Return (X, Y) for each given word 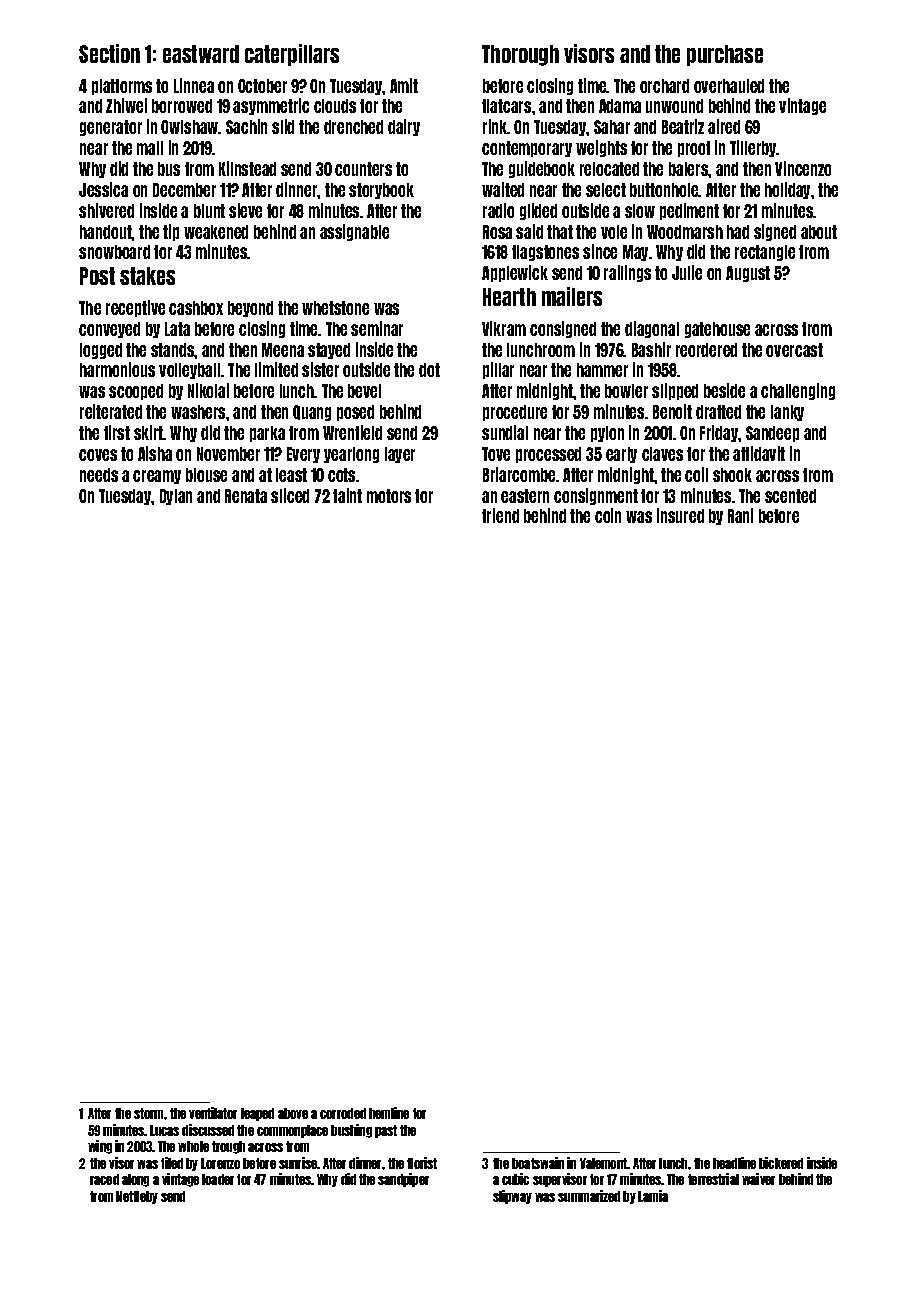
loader (218, 1179)
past (386, 1131)
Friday (719, 433)
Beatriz (683, 126)
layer (400, 455)
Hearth (509, 297)
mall (150, 148)
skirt (149, 432)
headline (734, 1163)
